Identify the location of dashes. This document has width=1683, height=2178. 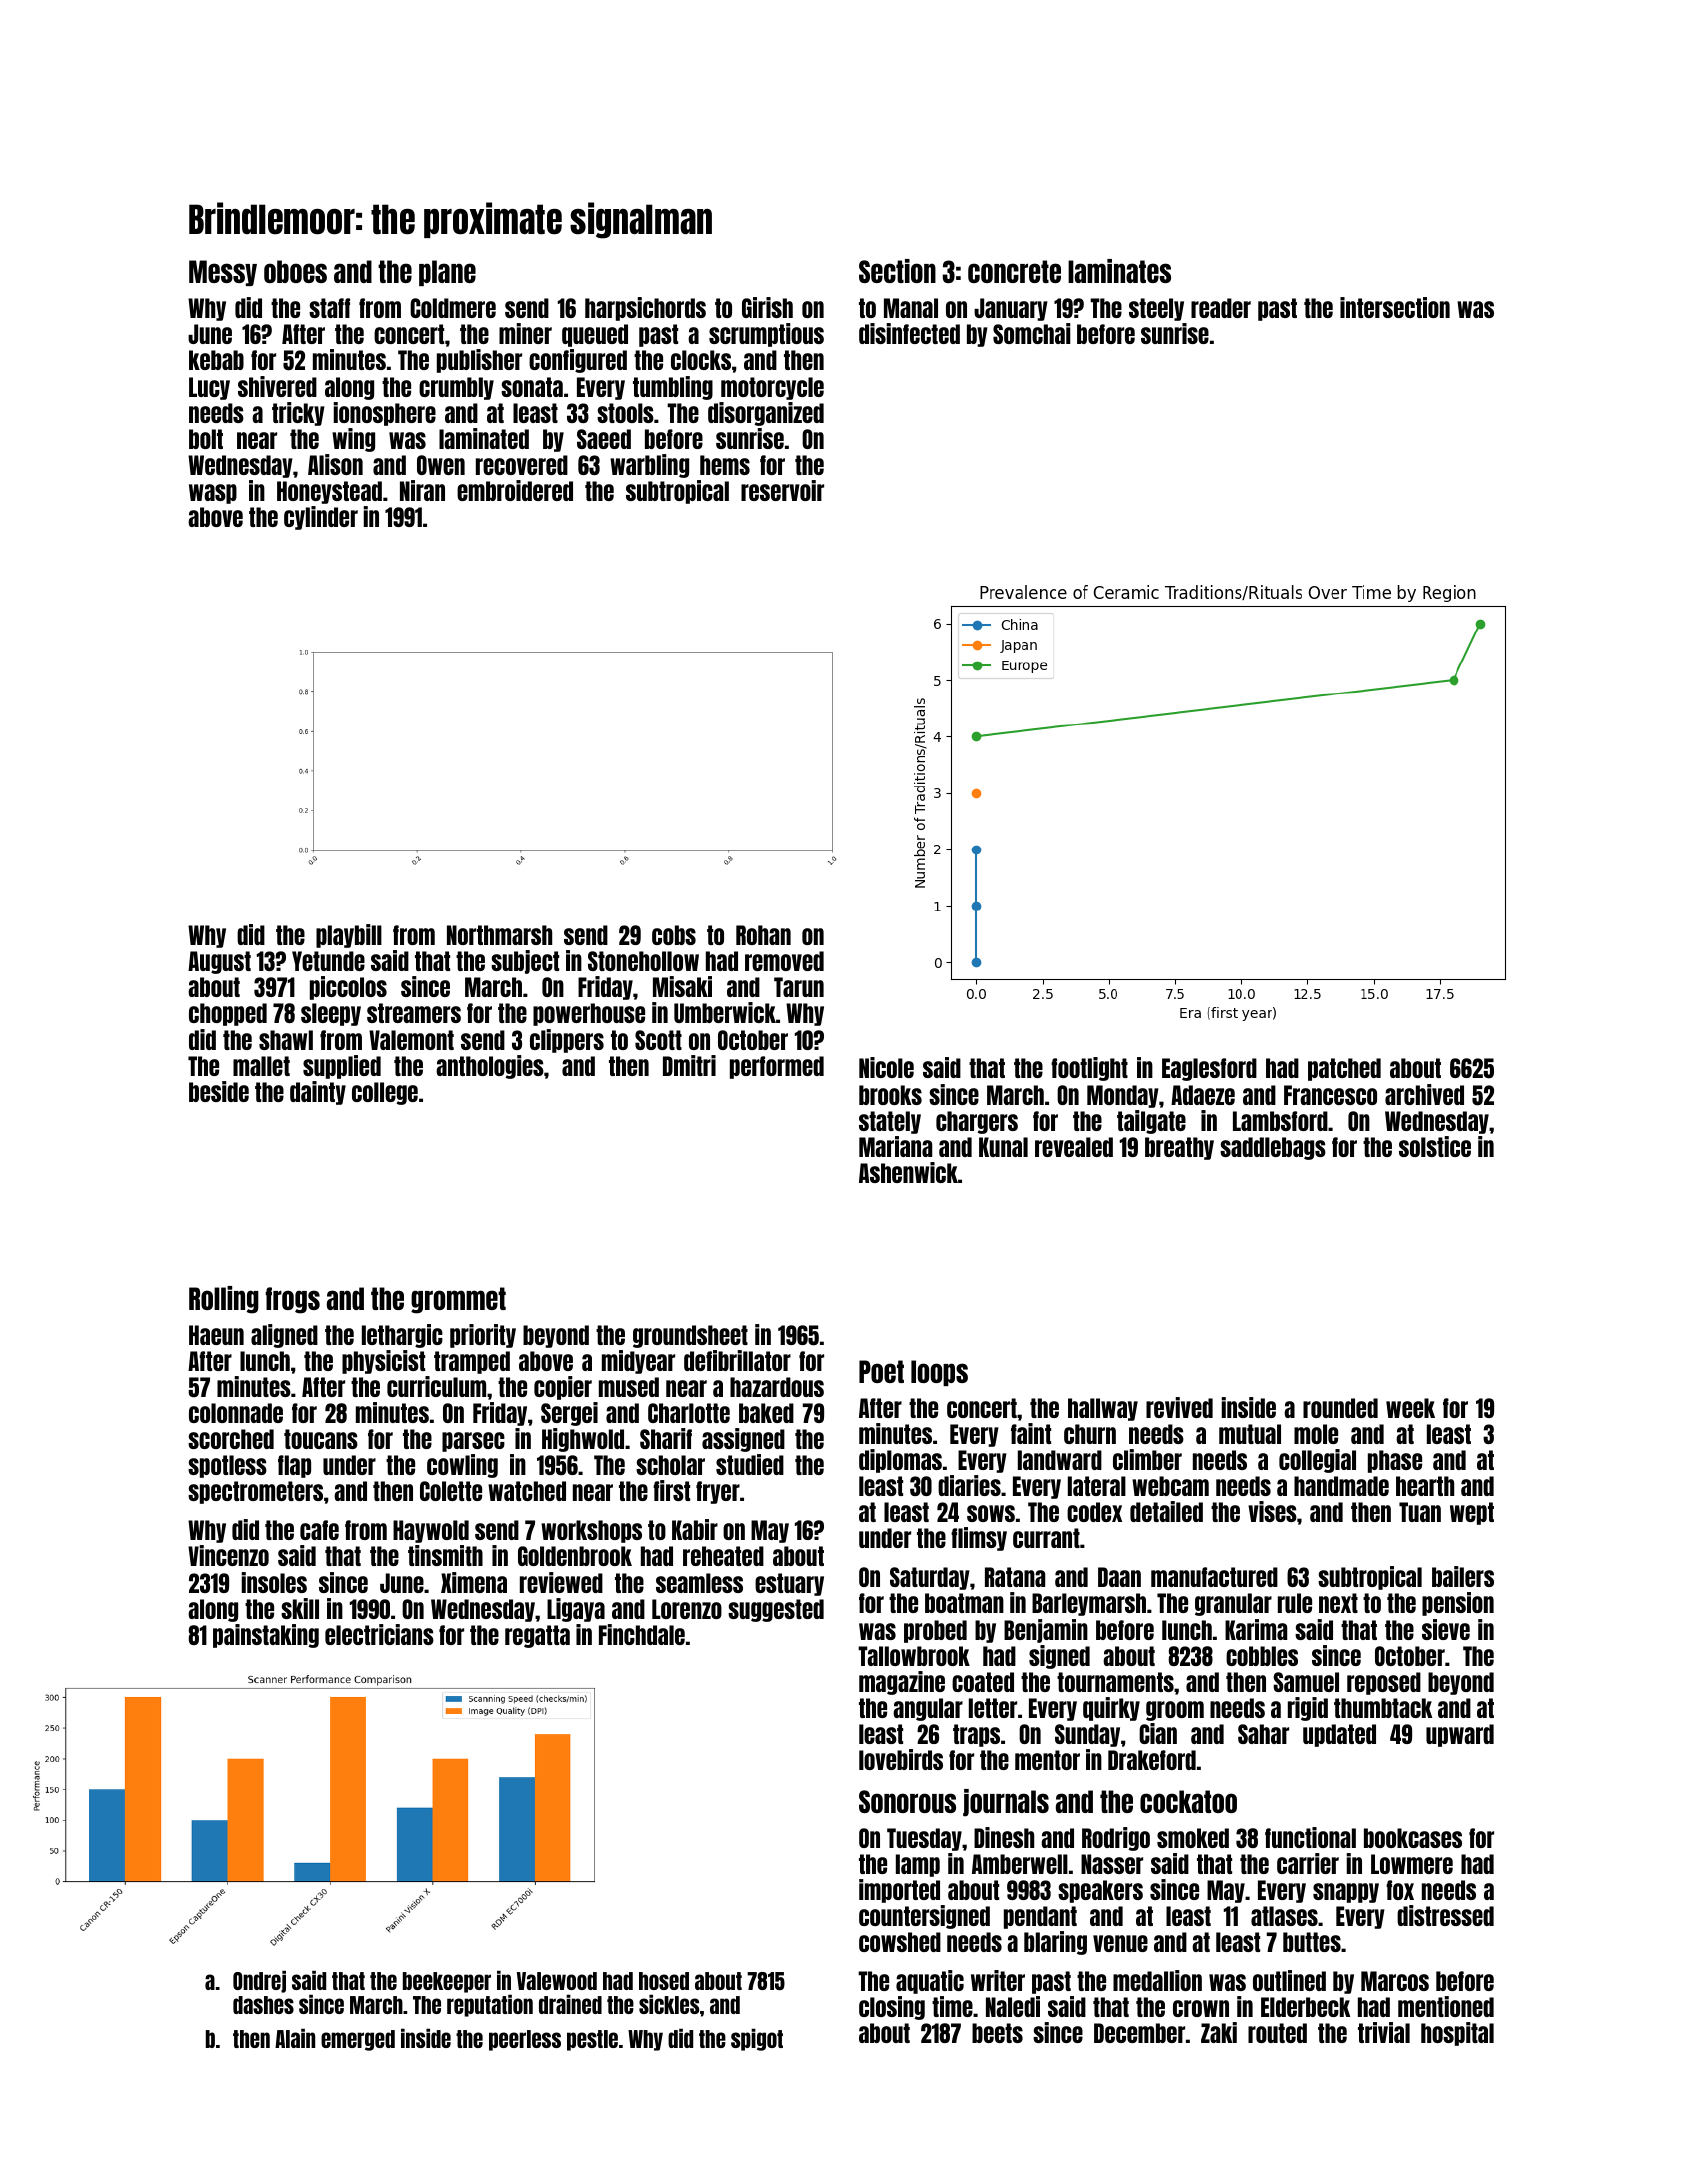
(263, 2005).
